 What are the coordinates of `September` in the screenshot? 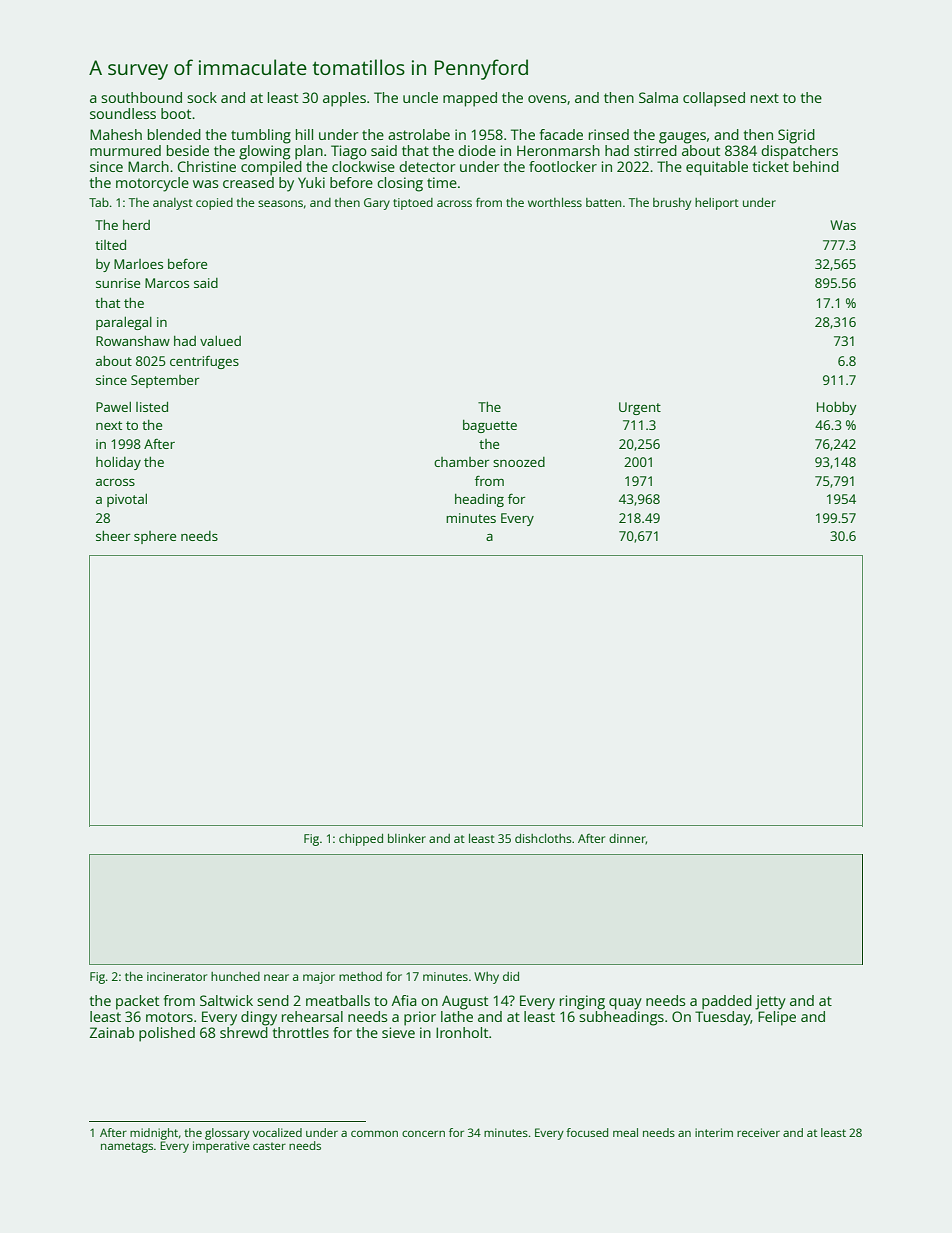 It's located at (165, 381).
